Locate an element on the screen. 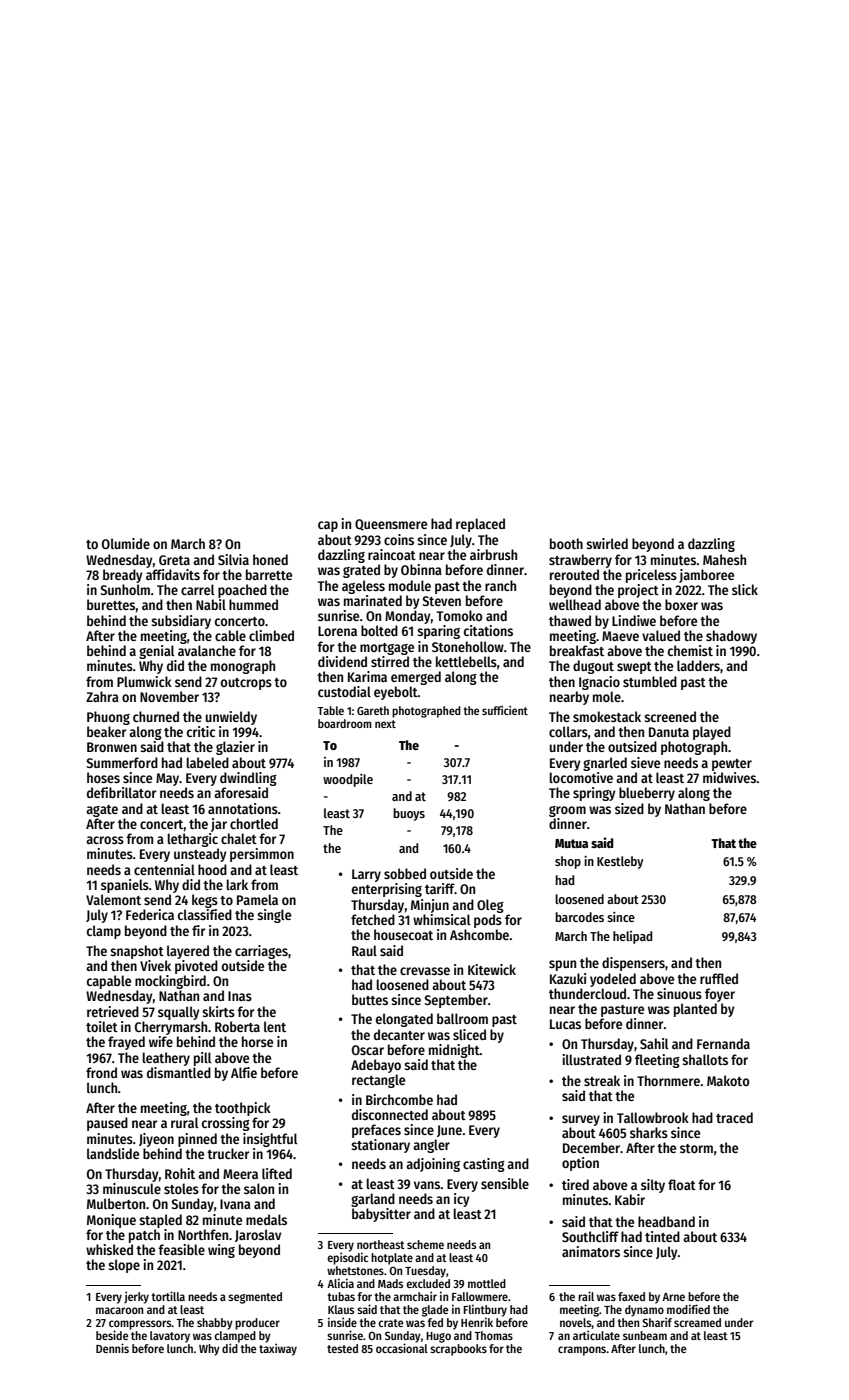  float is located at coordinates (682, 1184).
